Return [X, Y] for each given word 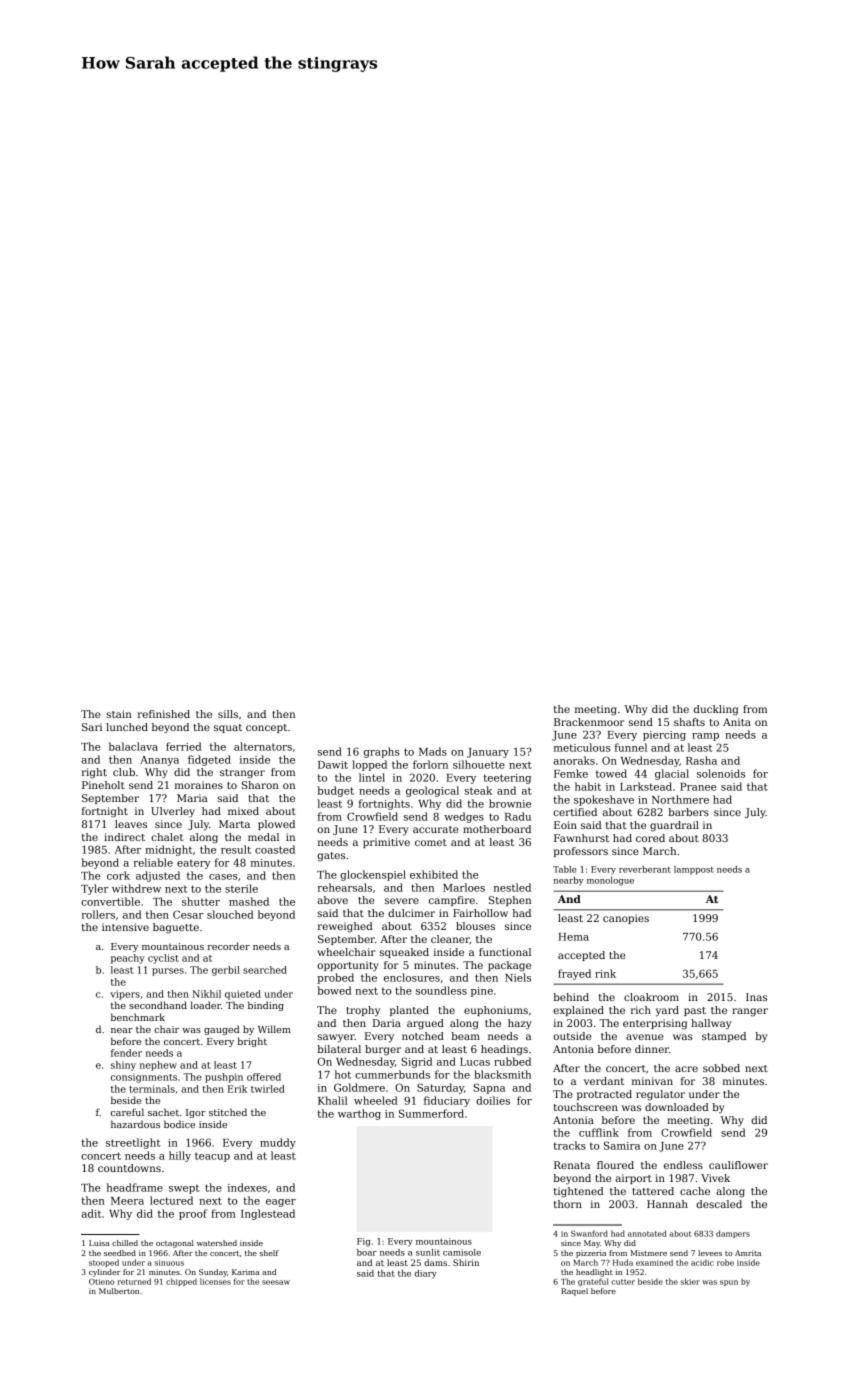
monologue [610, 881]
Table [564, 869]
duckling [716, 710]
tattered [653, 1191]
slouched [230, 914]
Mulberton [119, 1291]
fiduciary [447, 1101]
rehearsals [345, 887]
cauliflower [738, 1165]
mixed [243, 811]
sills [228, 714]
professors [581, 852]
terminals [152, 1089]
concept [266, 728]
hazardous [135, 1124]
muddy [278, 1143]
